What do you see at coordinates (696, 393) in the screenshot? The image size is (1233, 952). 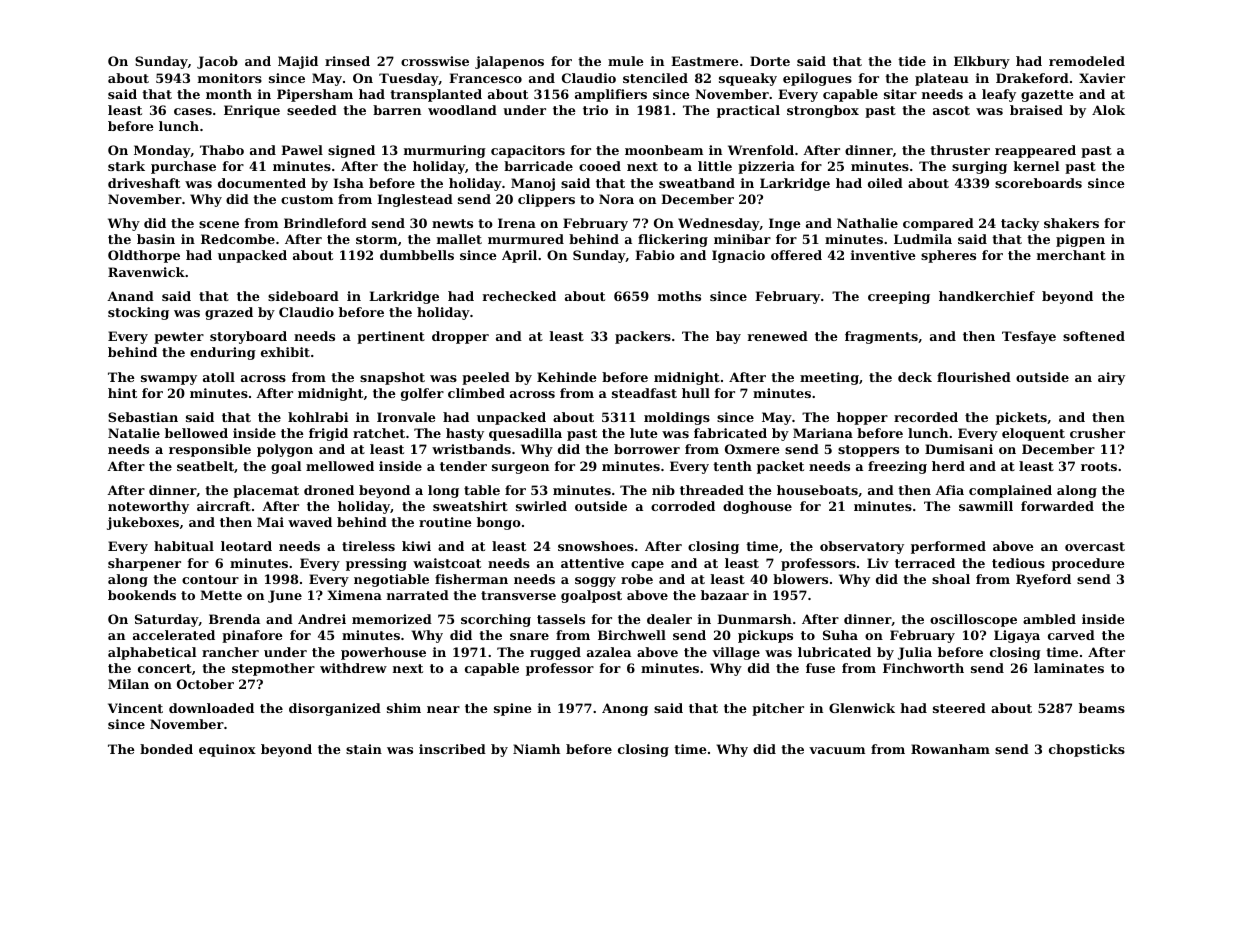 I see `hull` at bounding box center [696, 393].
